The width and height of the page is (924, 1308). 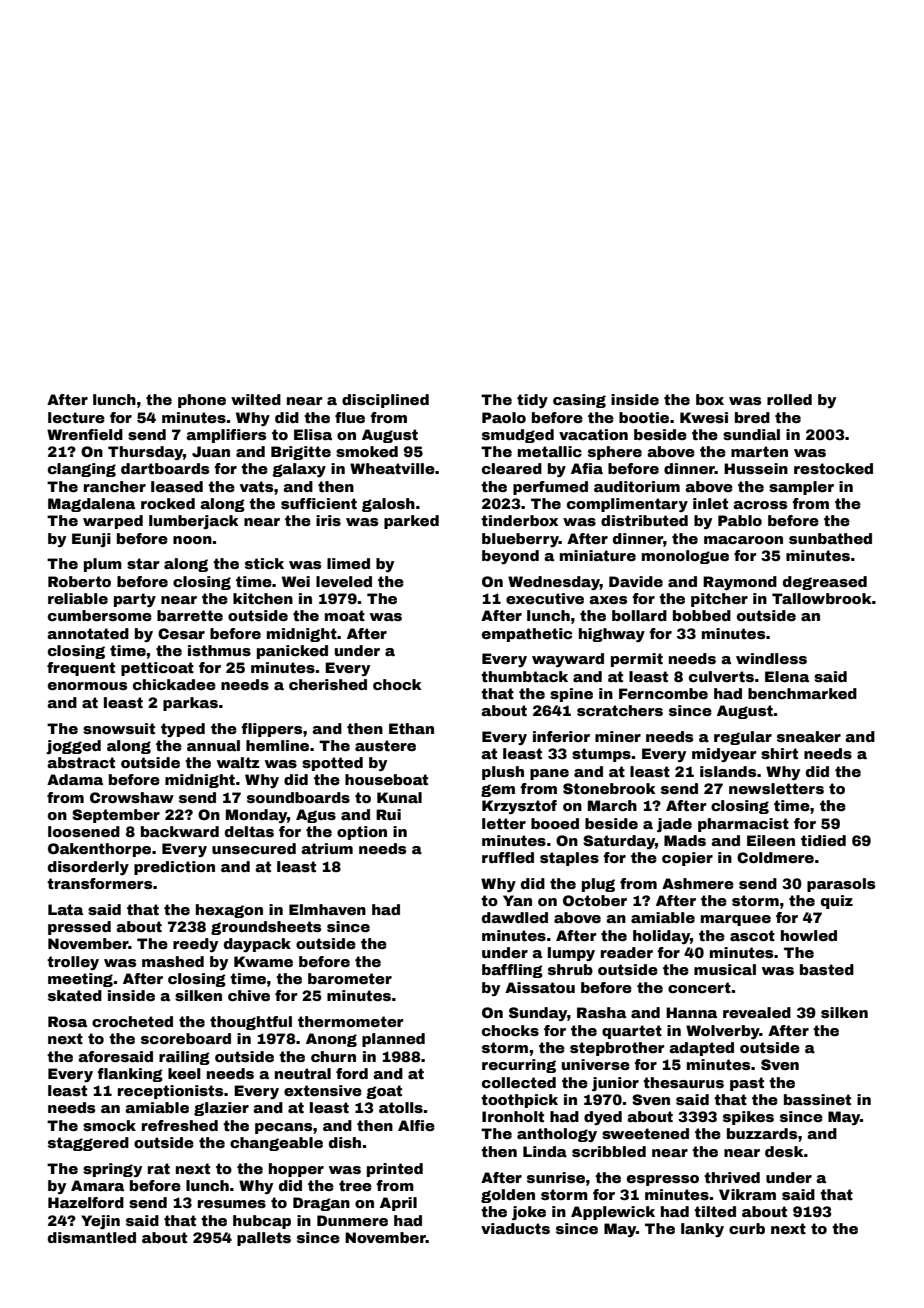 I want to click on hemline, so click(x=277, y=745).
